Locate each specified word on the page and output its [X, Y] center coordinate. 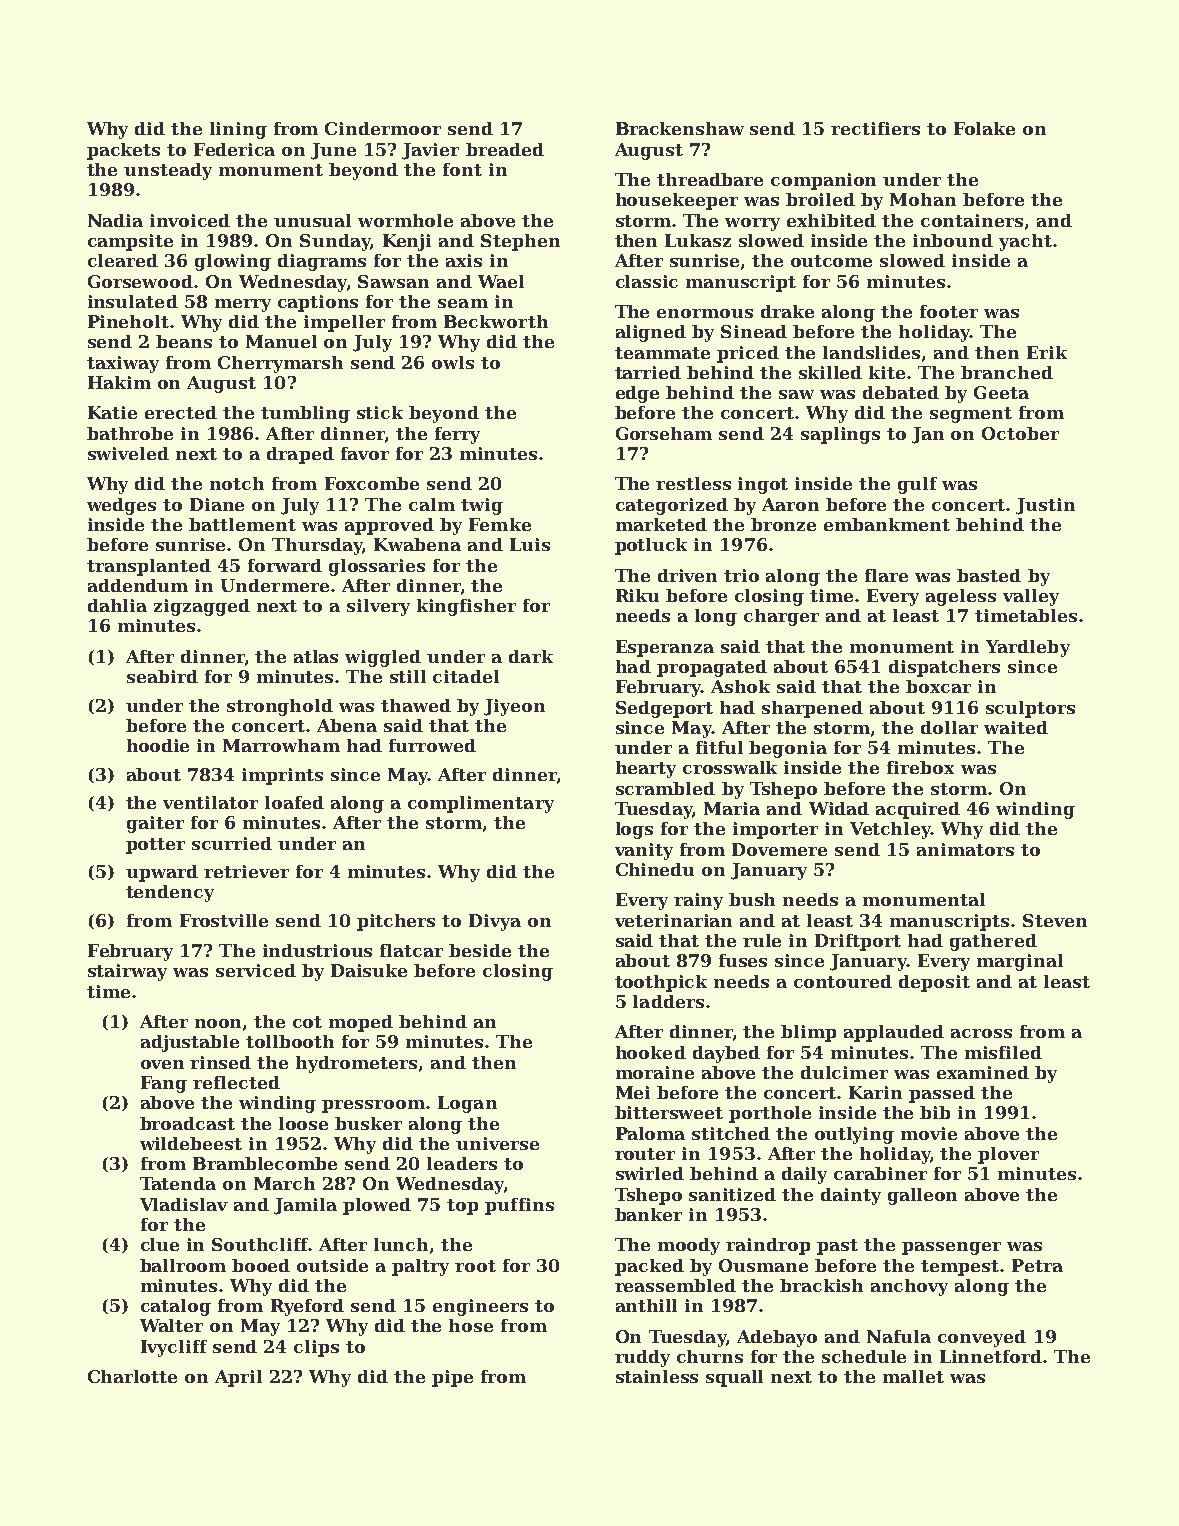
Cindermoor [383, 128]
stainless [657, 1376]
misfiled [1003, 1052]
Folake [984, 128]
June [333, 151]
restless [693, 483]
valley [1031, 597]
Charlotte [132, 1376]
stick [380, 412]
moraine [655, 1072]
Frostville [224, 920]
